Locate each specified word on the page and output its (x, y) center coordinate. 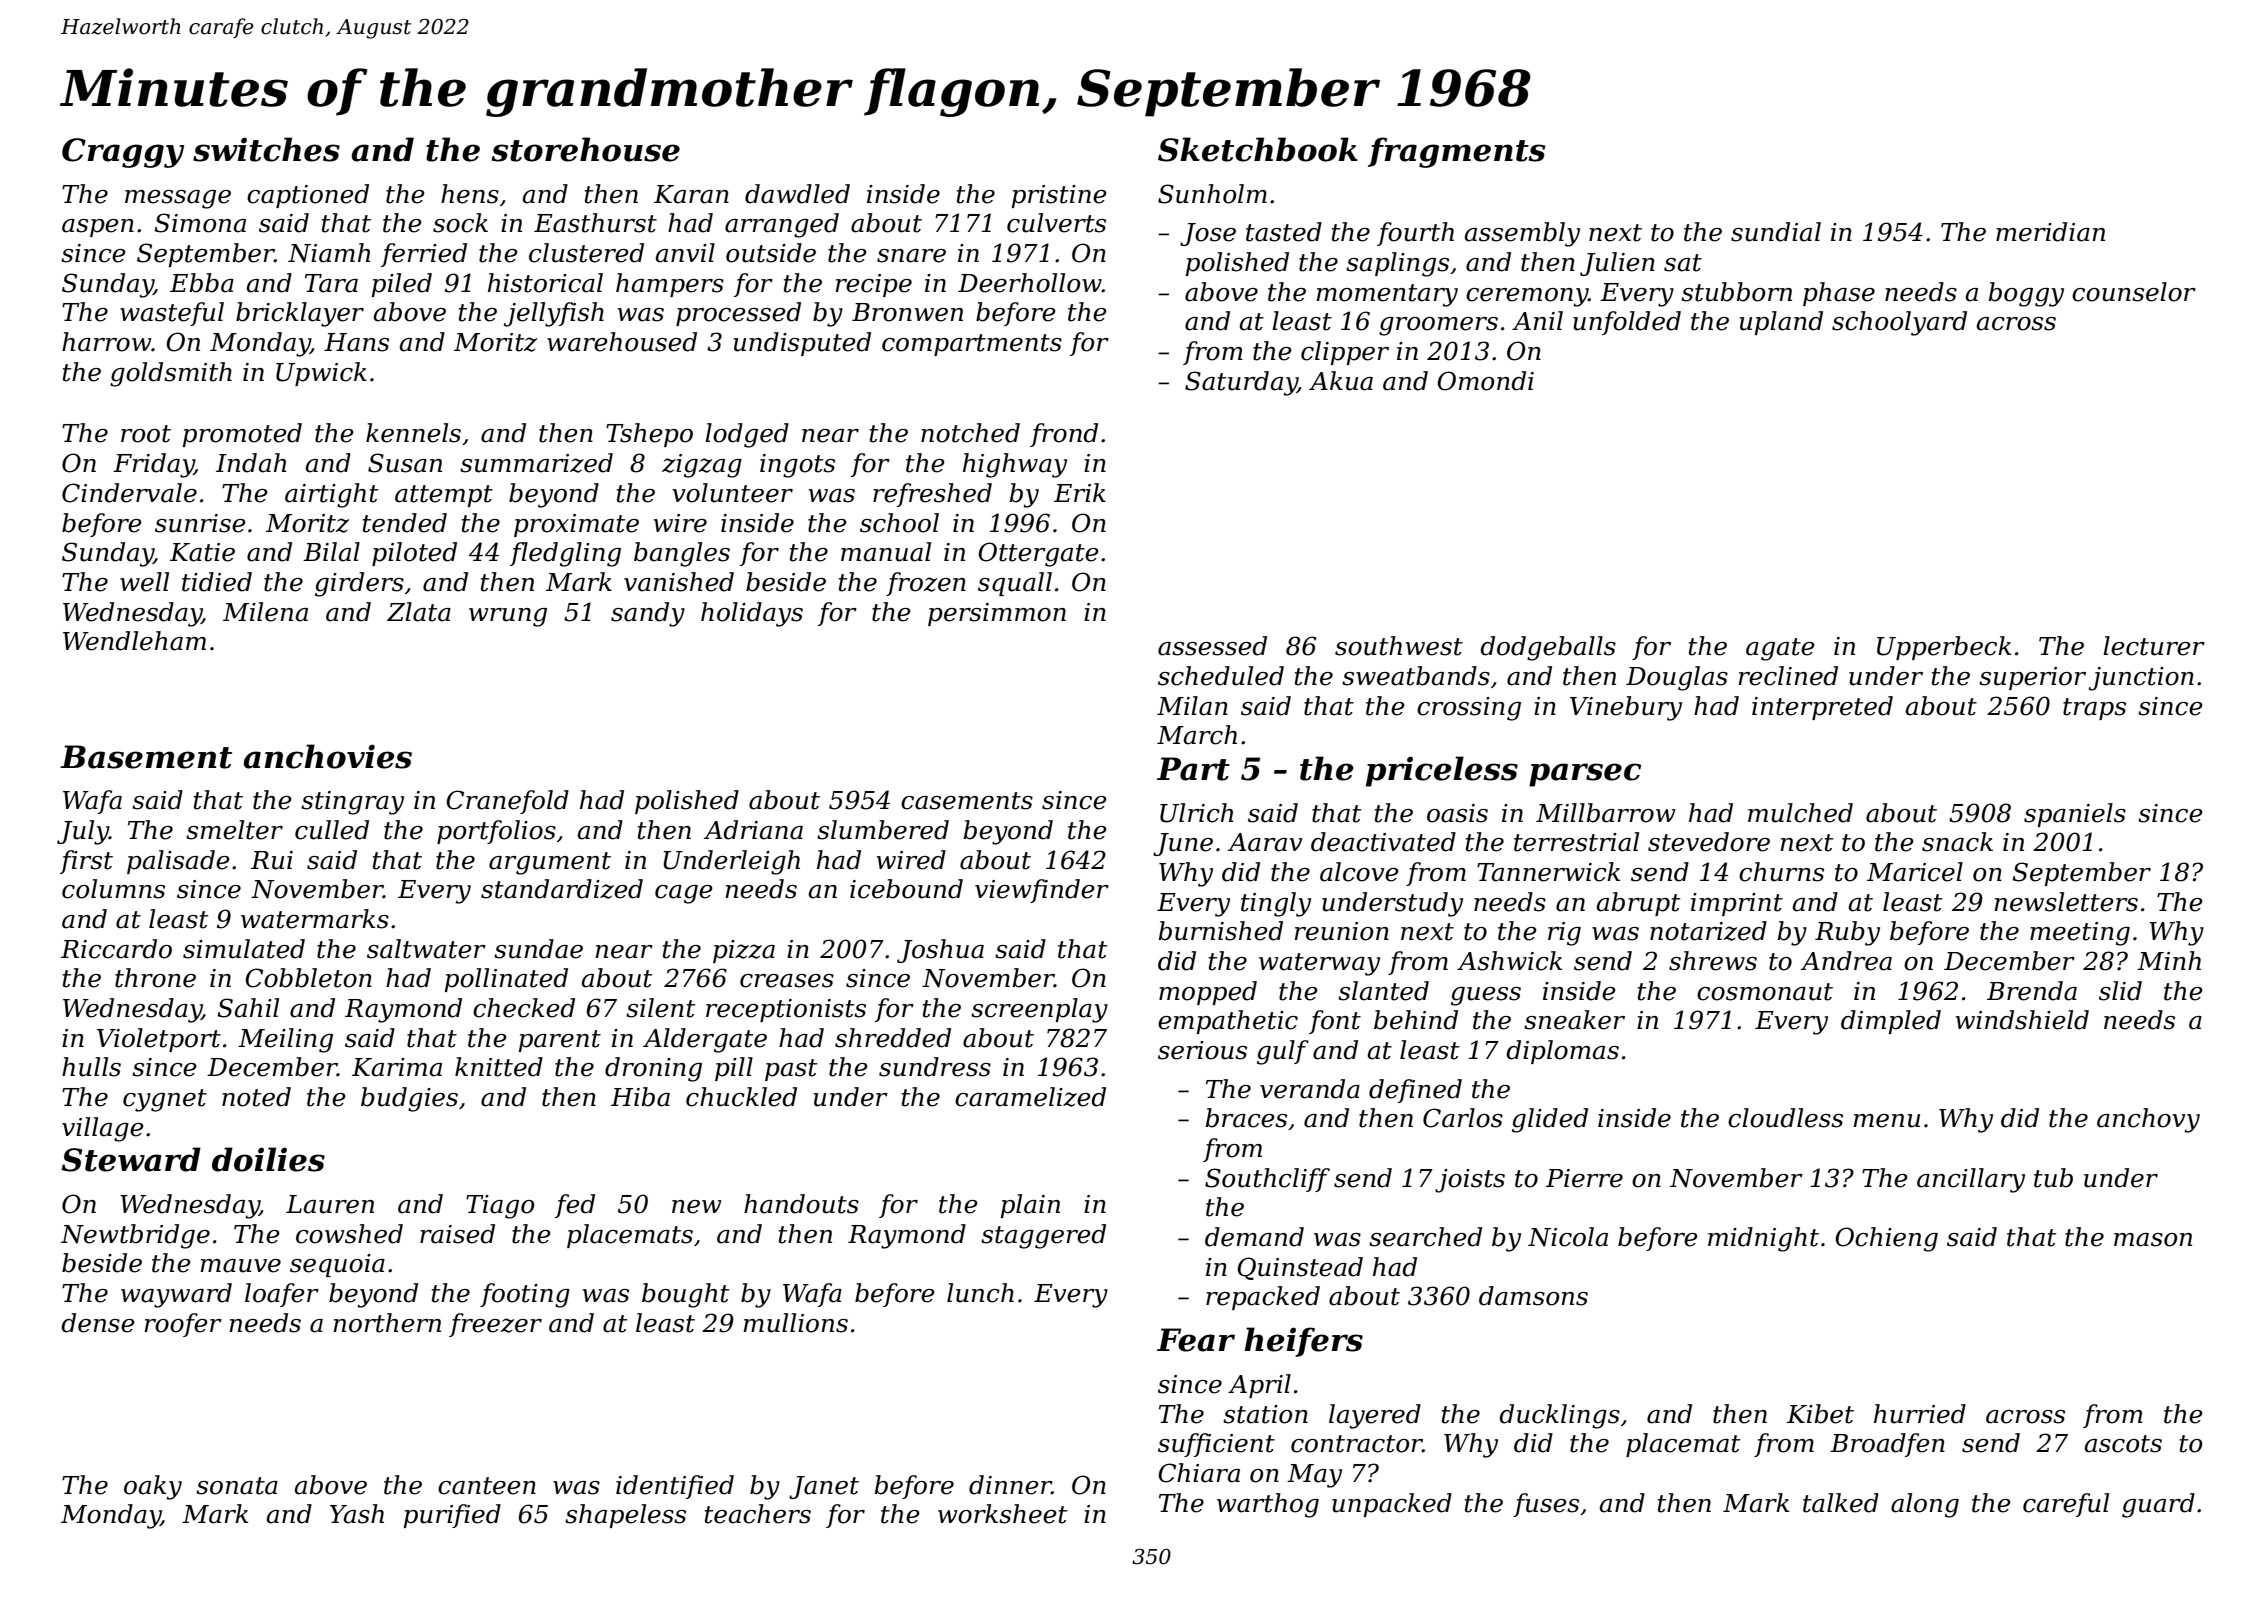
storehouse (585, 149)
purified (452, 1516)
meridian (2050, 232)
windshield (2022, 1020)
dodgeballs (1548, 648)
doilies (268, 1159)
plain (1030, 1206)
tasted (1284, 232)
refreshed (932, 495)
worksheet (1003, 1514)
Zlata (419, 612)
